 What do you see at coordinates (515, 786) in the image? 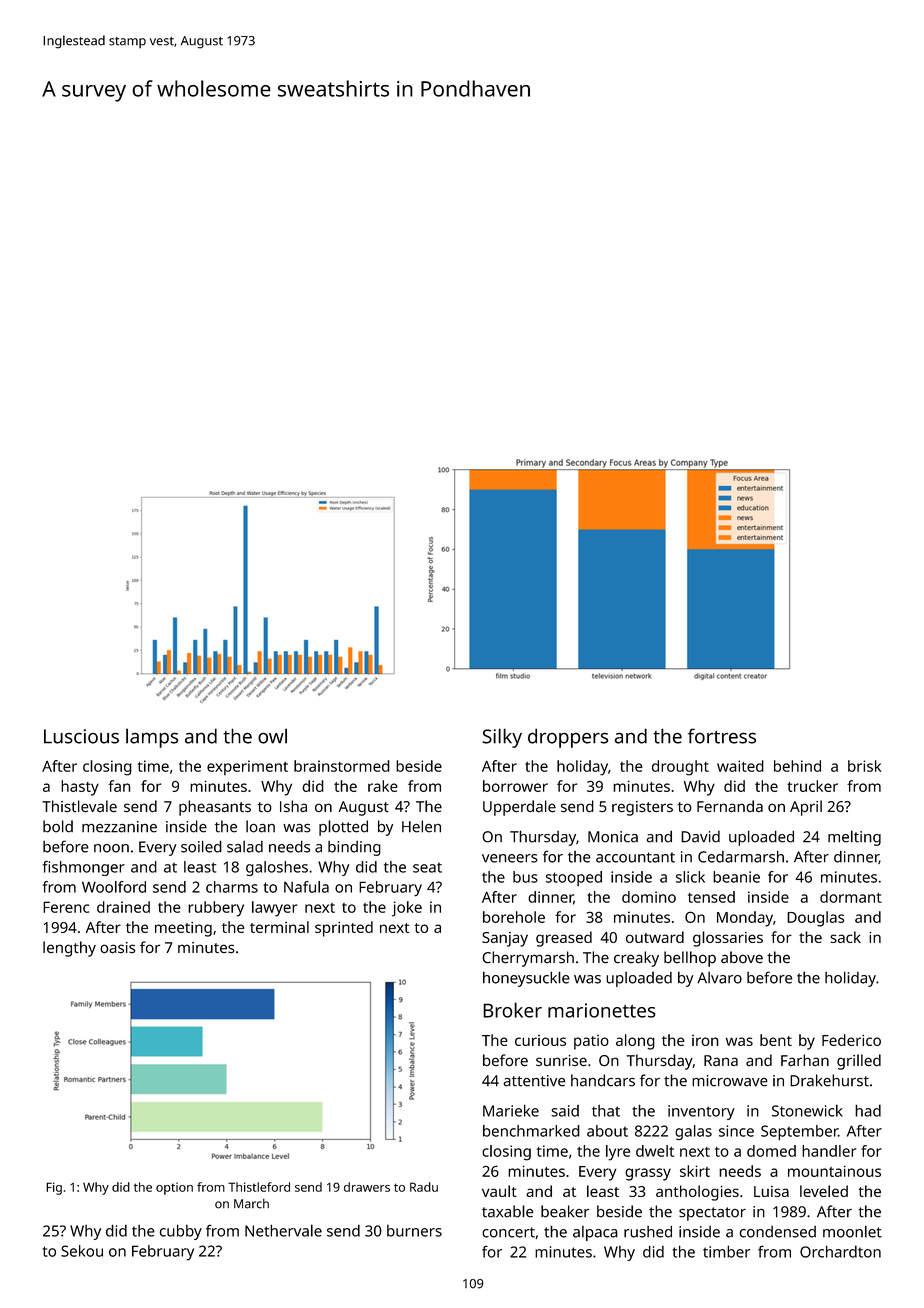
I see `borrower` at bounding box center [515, 786].
